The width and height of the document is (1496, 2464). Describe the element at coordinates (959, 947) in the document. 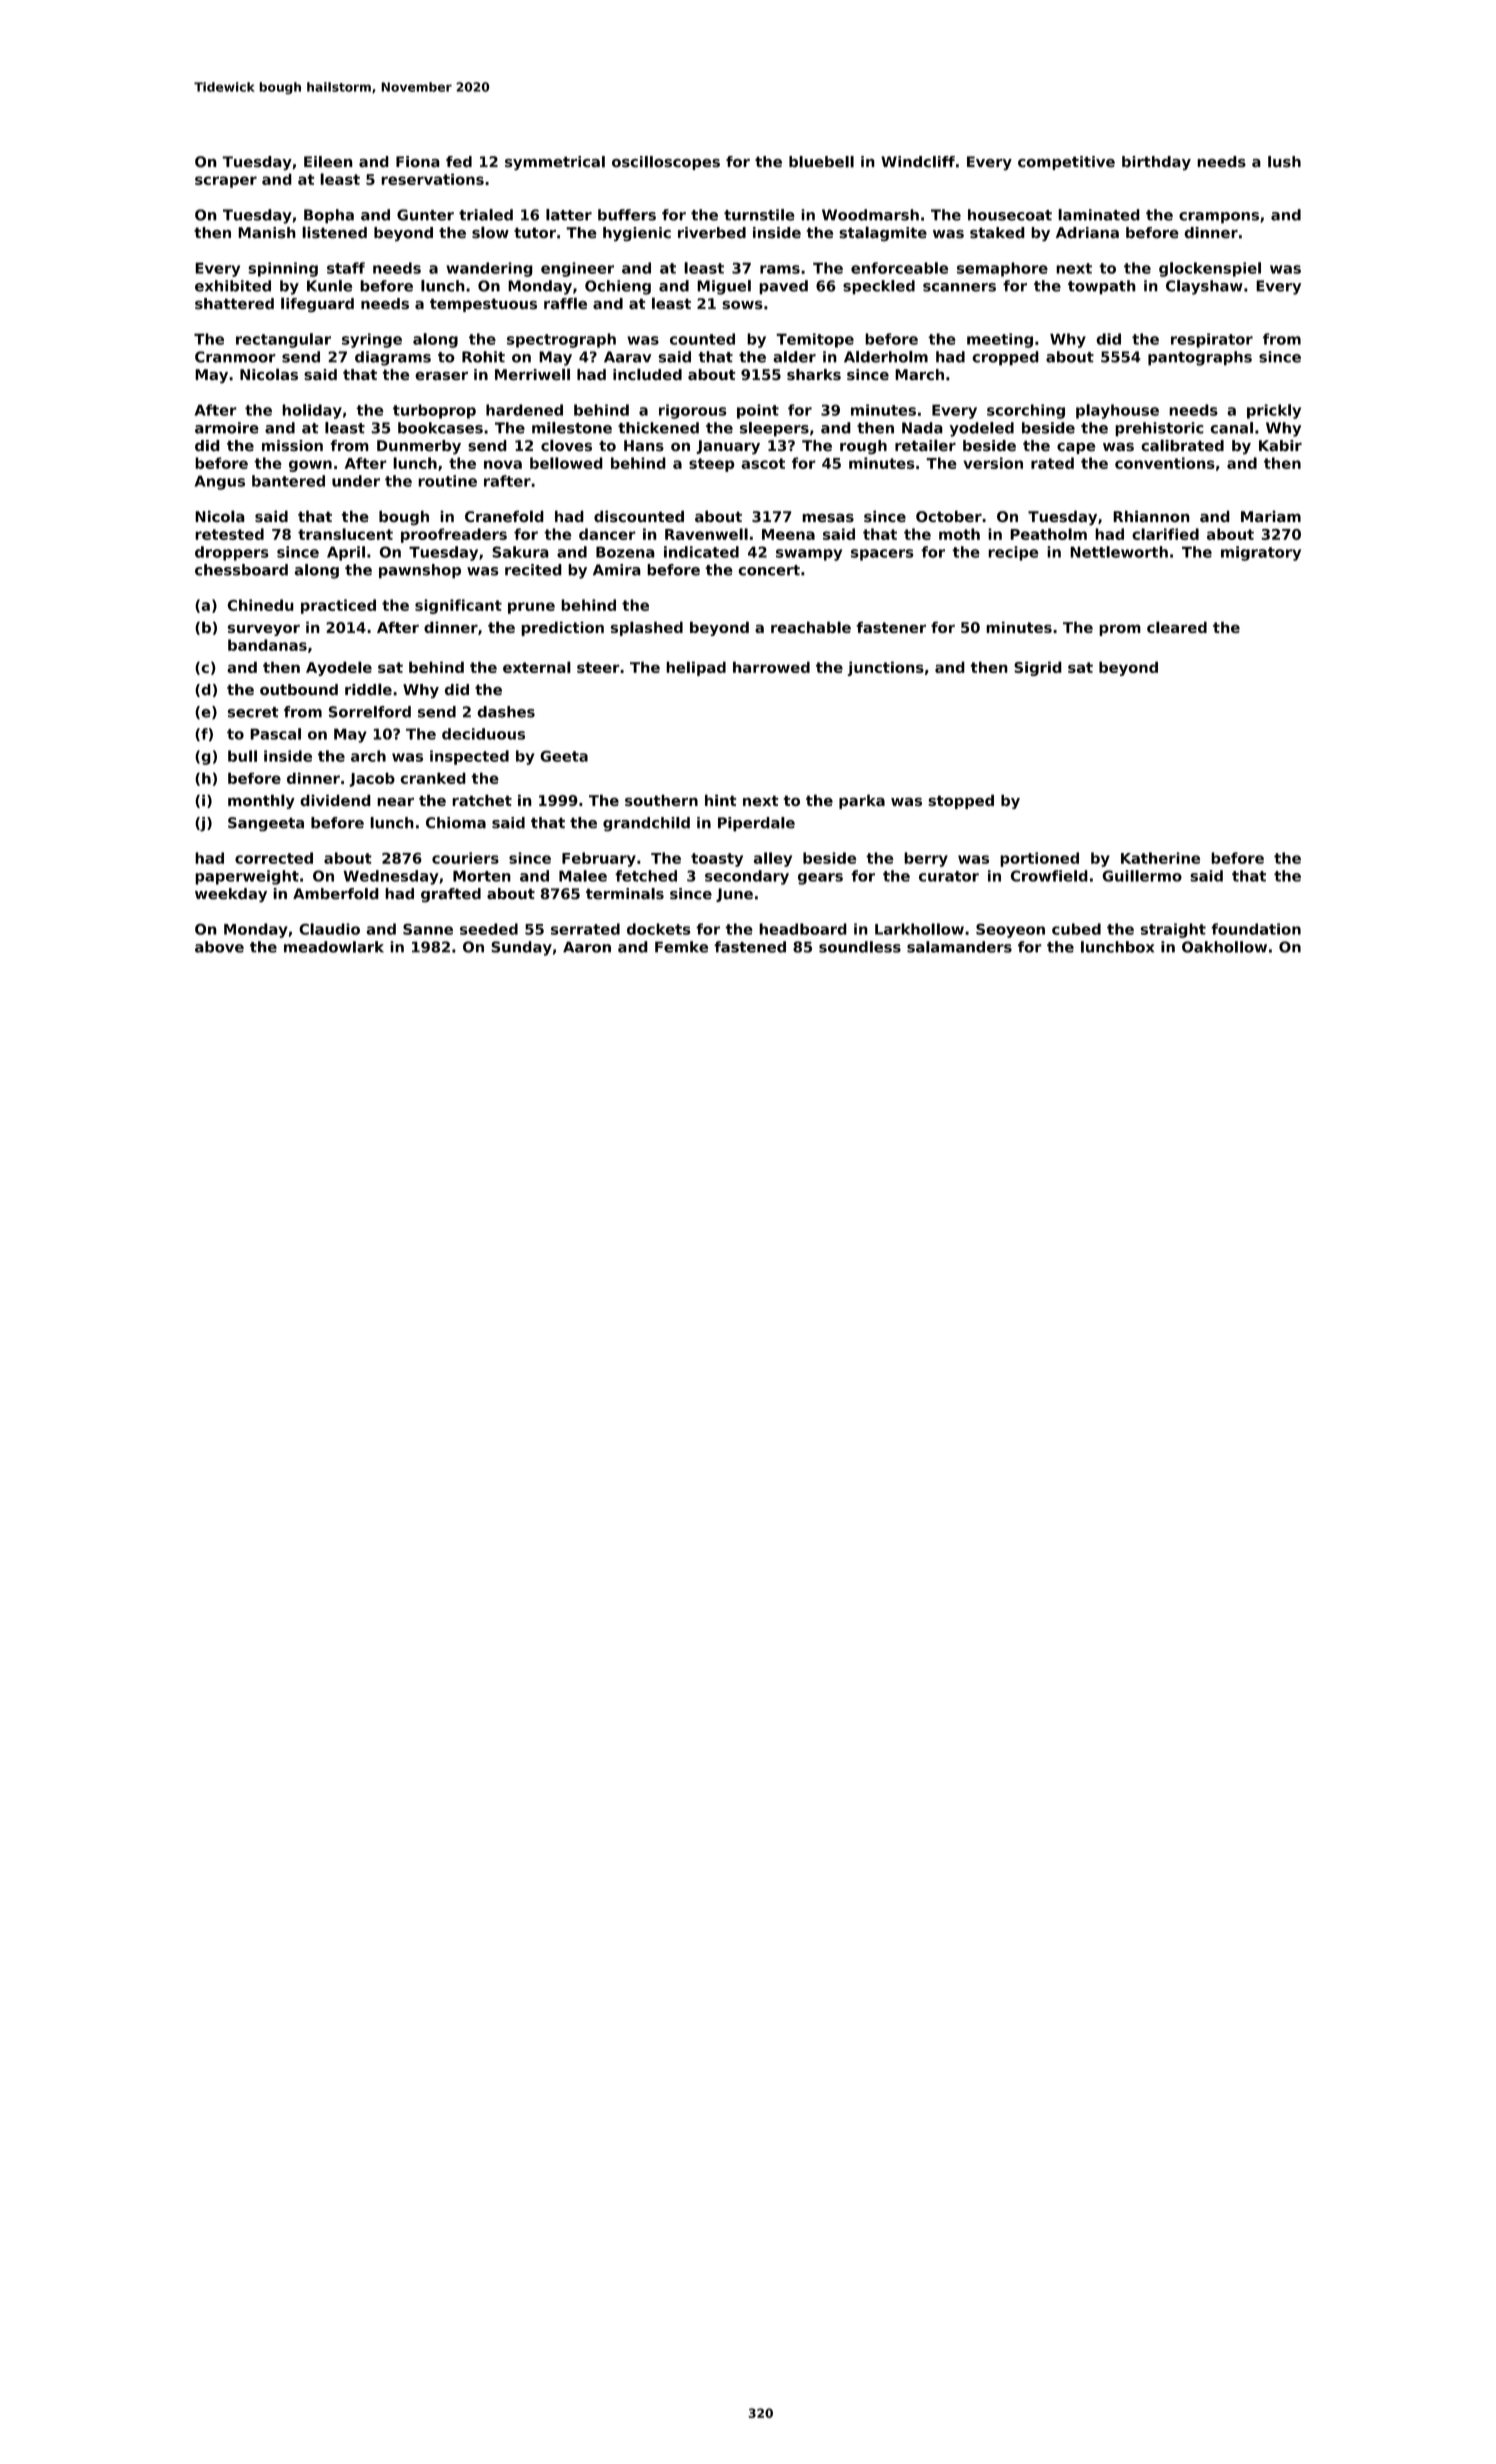

I see `salamanders` at that location.
